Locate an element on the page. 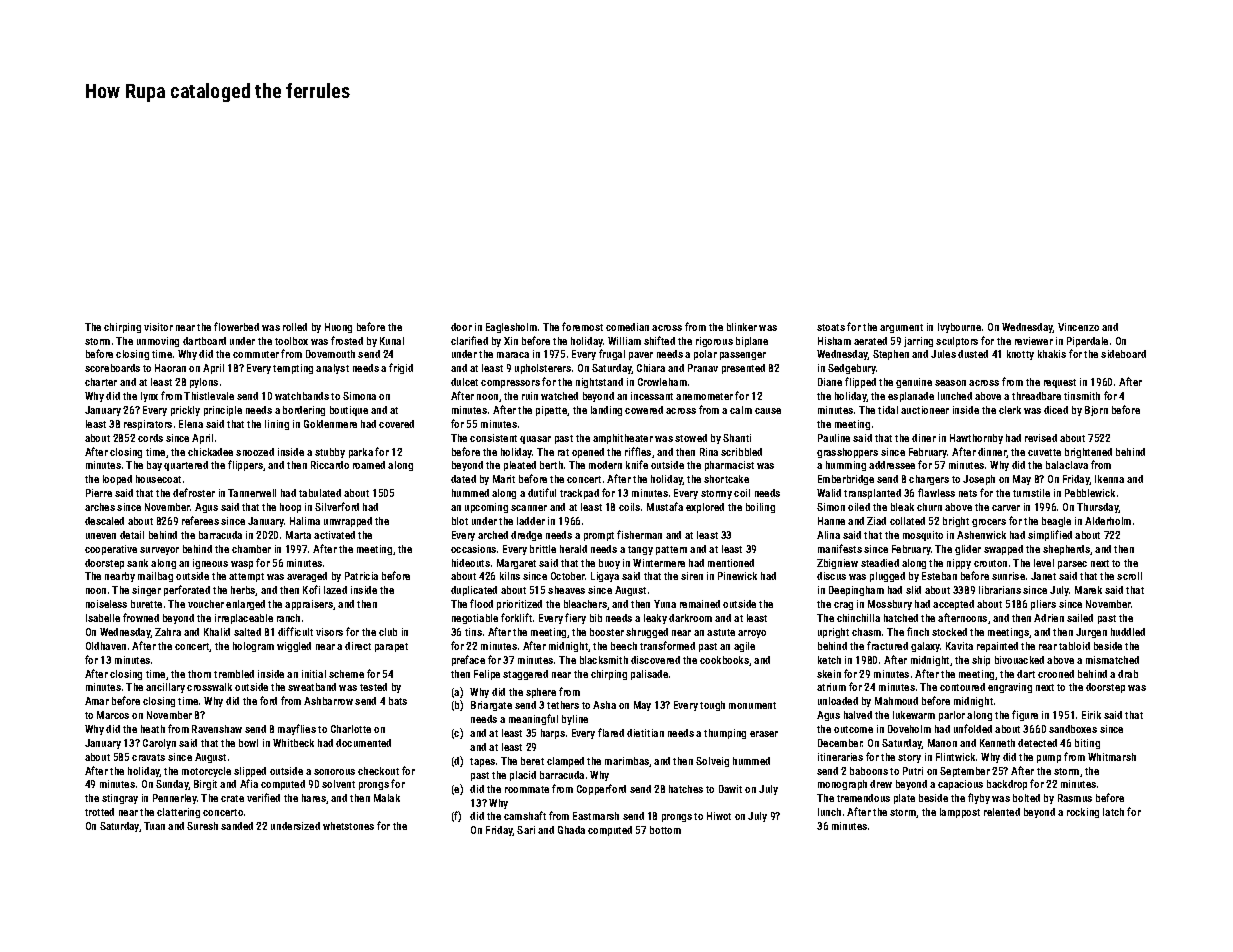 Image resolution: width=1233 pixels, height=952 pixels. cuvette is located at coordinates (1044, 452).
